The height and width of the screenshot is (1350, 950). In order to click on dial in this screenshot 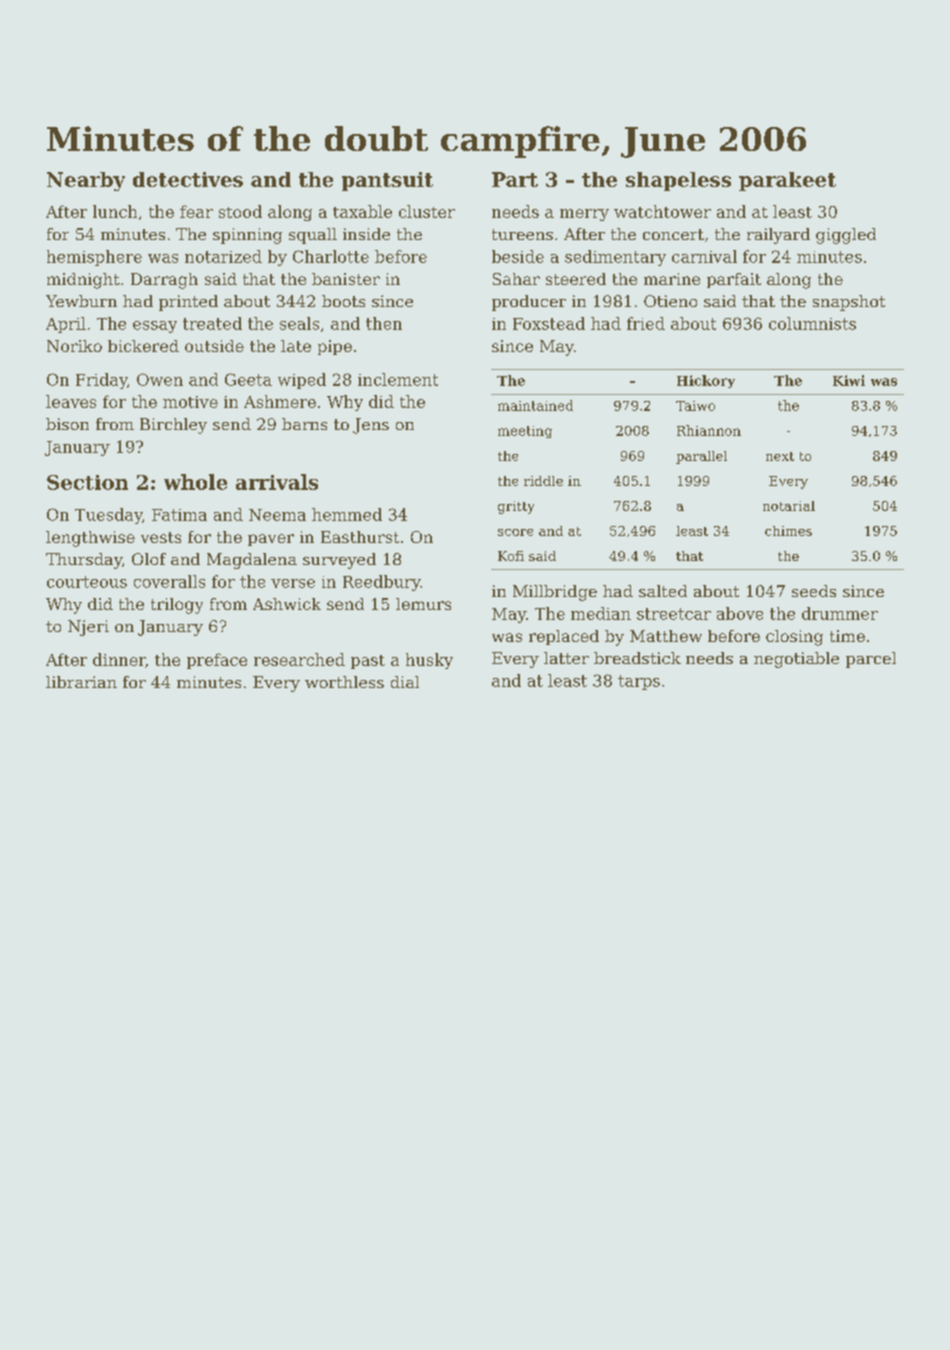, I will do `click(405, 682)`.
